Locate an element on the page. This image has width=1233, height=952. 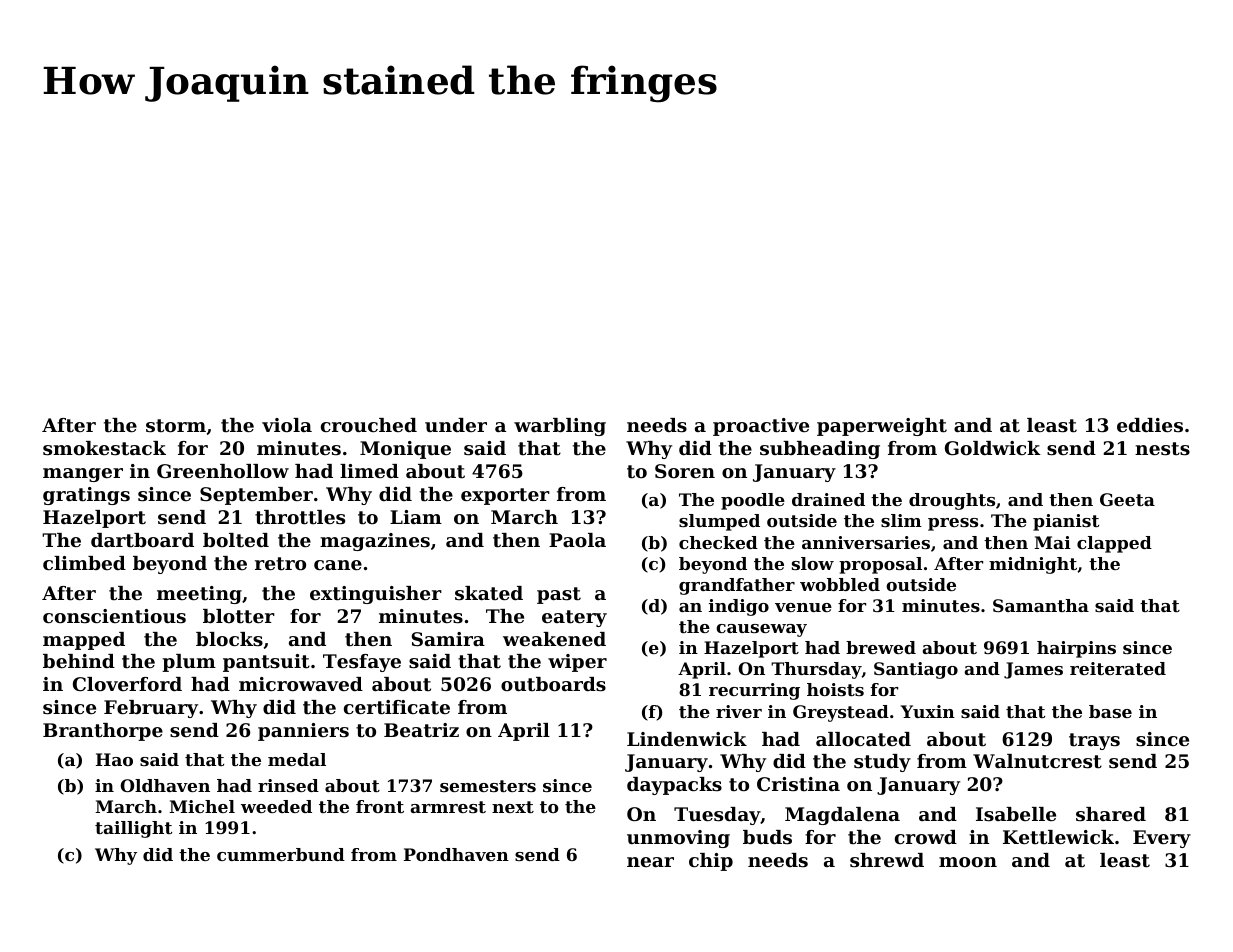
under is located at coordinates (456, 425).
